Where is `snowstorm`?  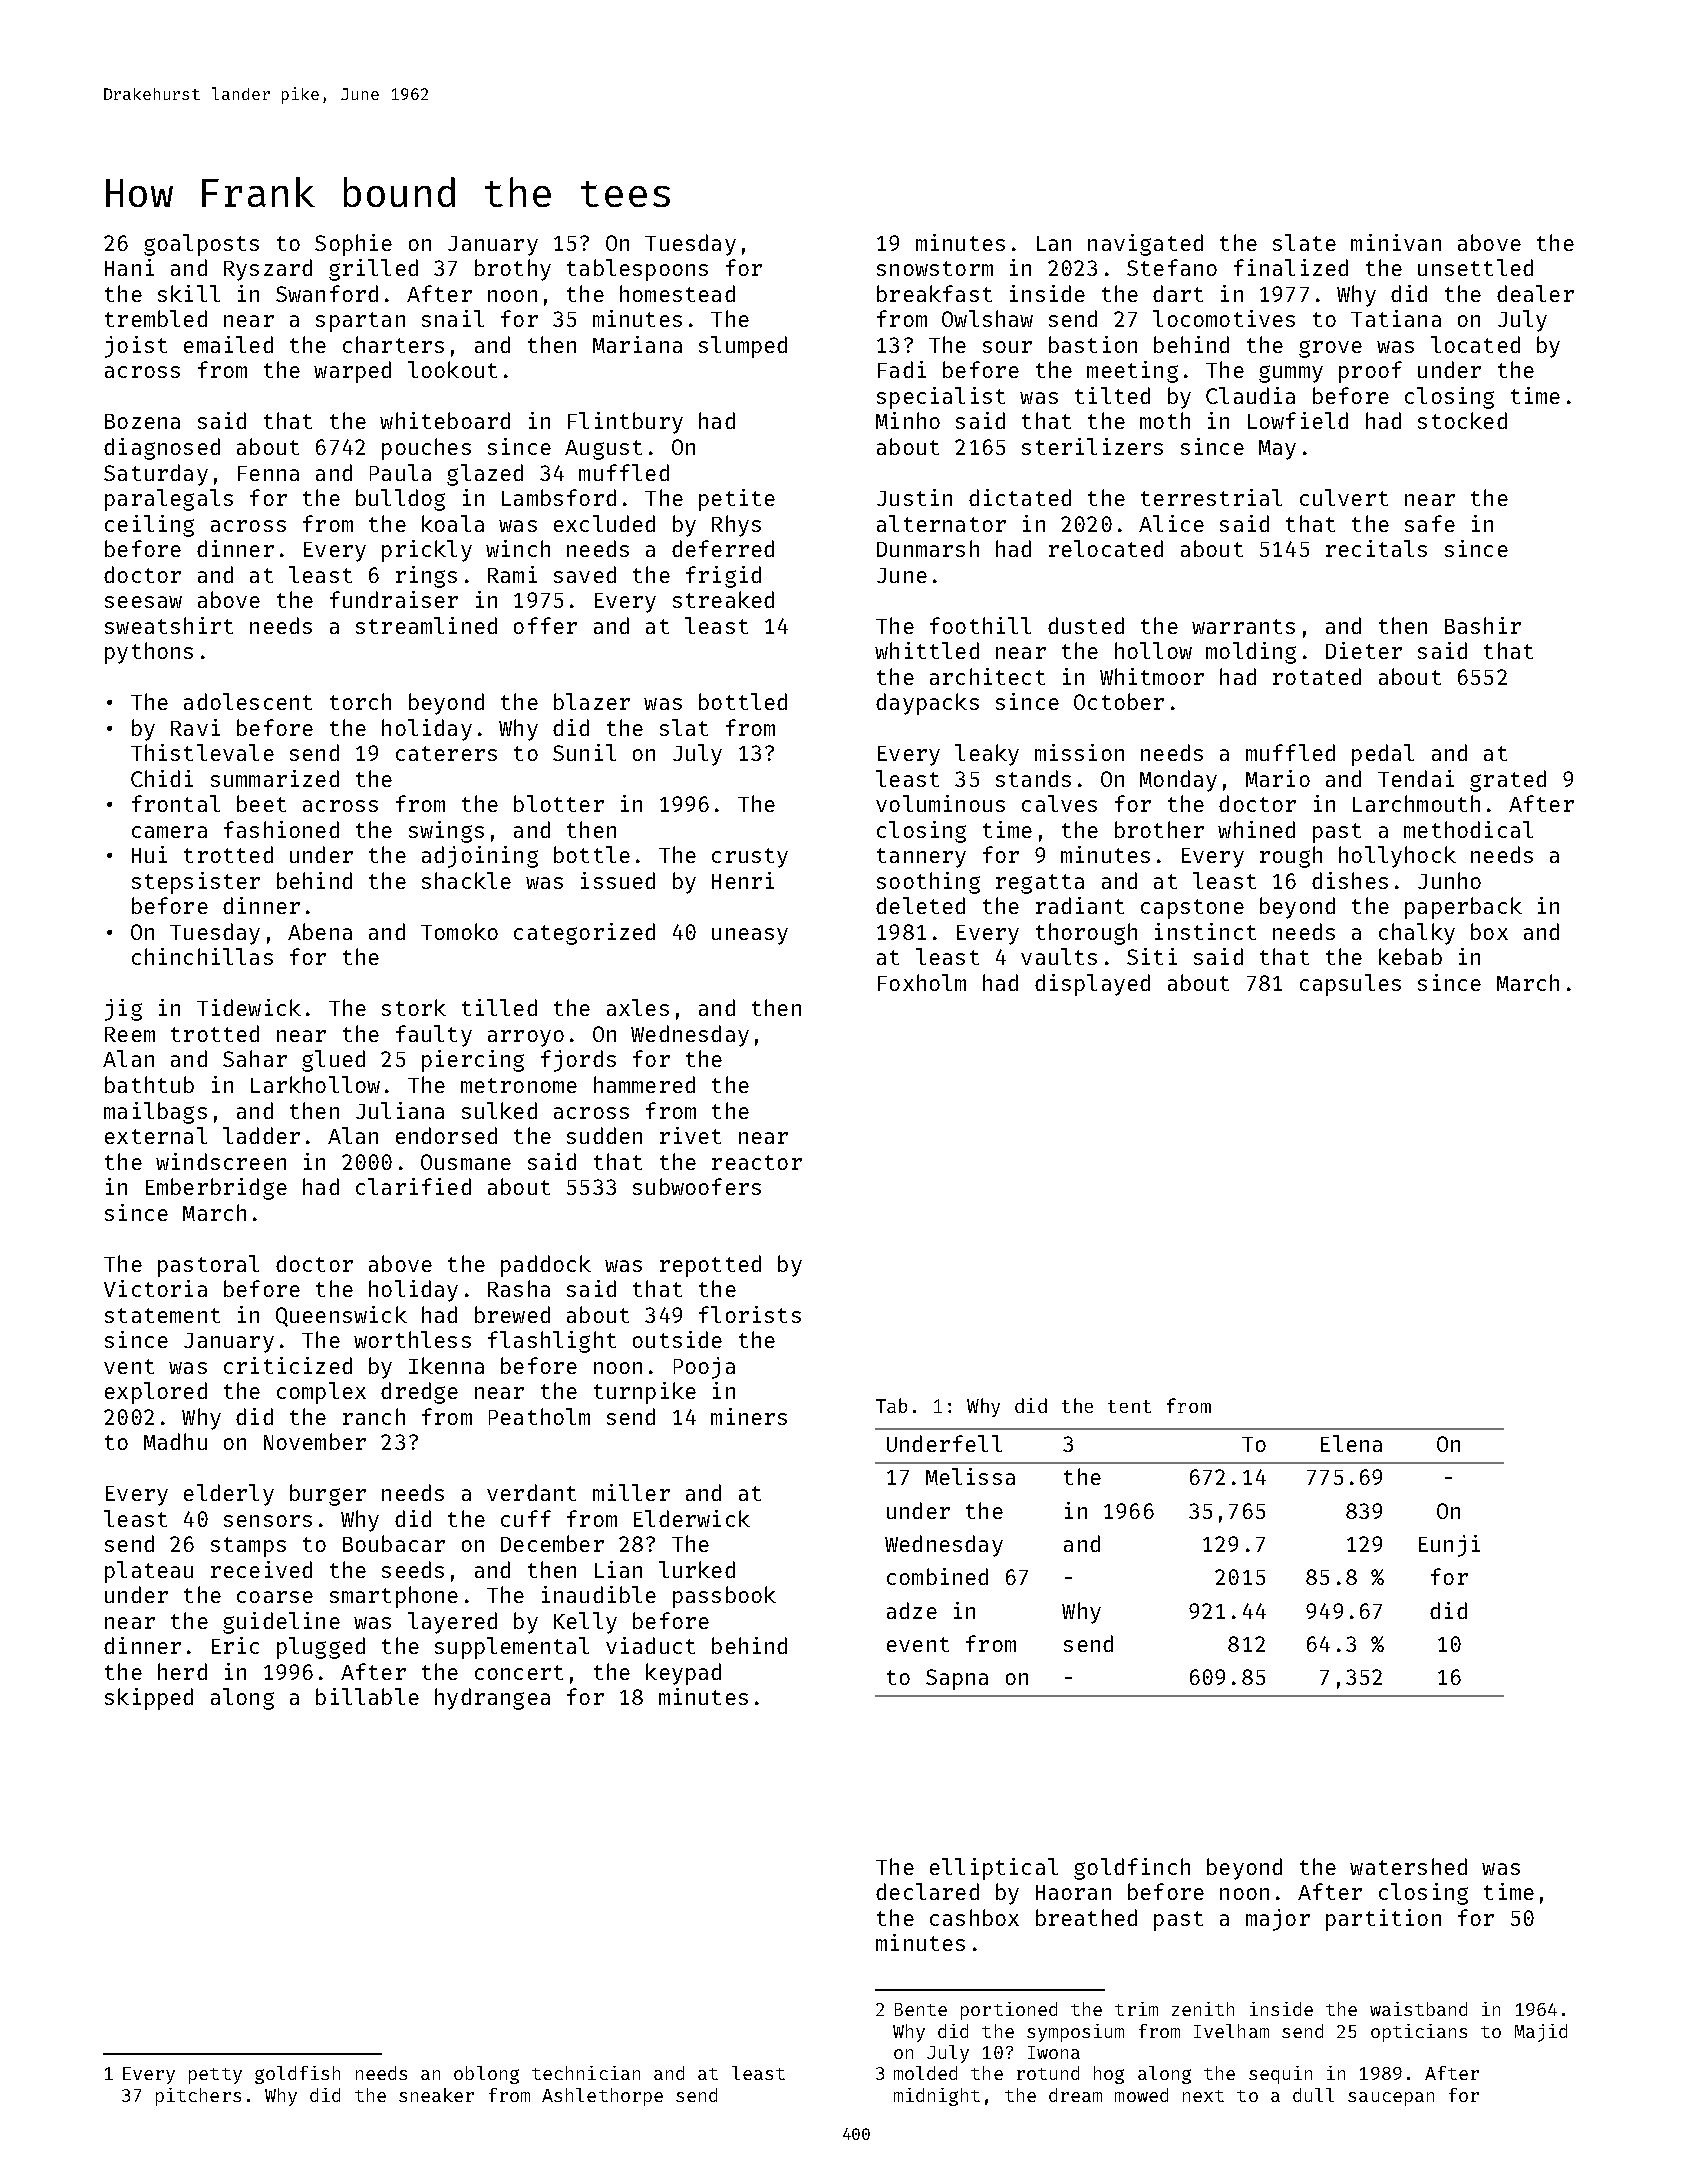
snowstorm is located at coordinates (935, 268).
